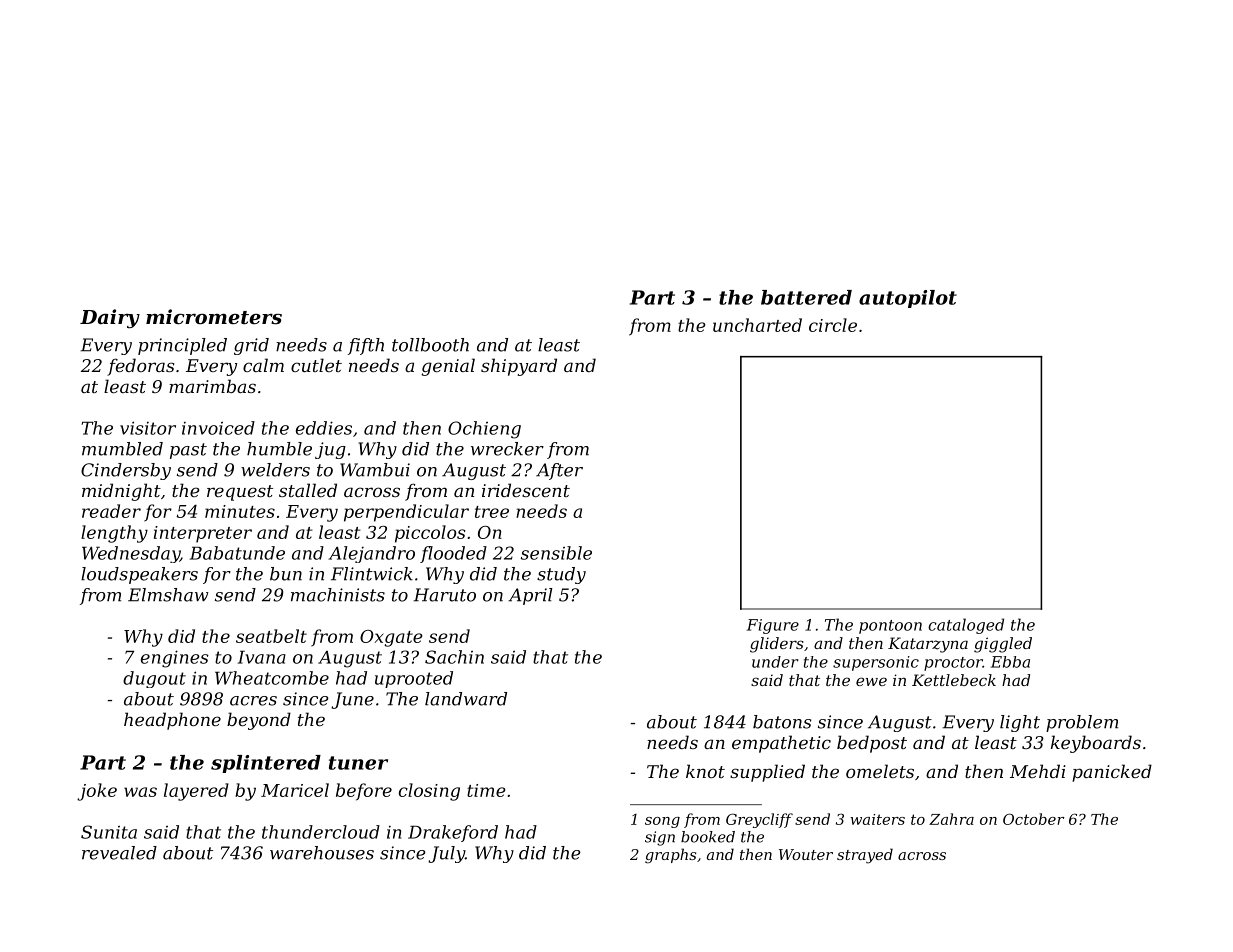 Image resolution: width=1233 pixels, height=952 pixels. Describe the element at coordinates (782, 722) in the screenshot. I see `batons` at that location.
